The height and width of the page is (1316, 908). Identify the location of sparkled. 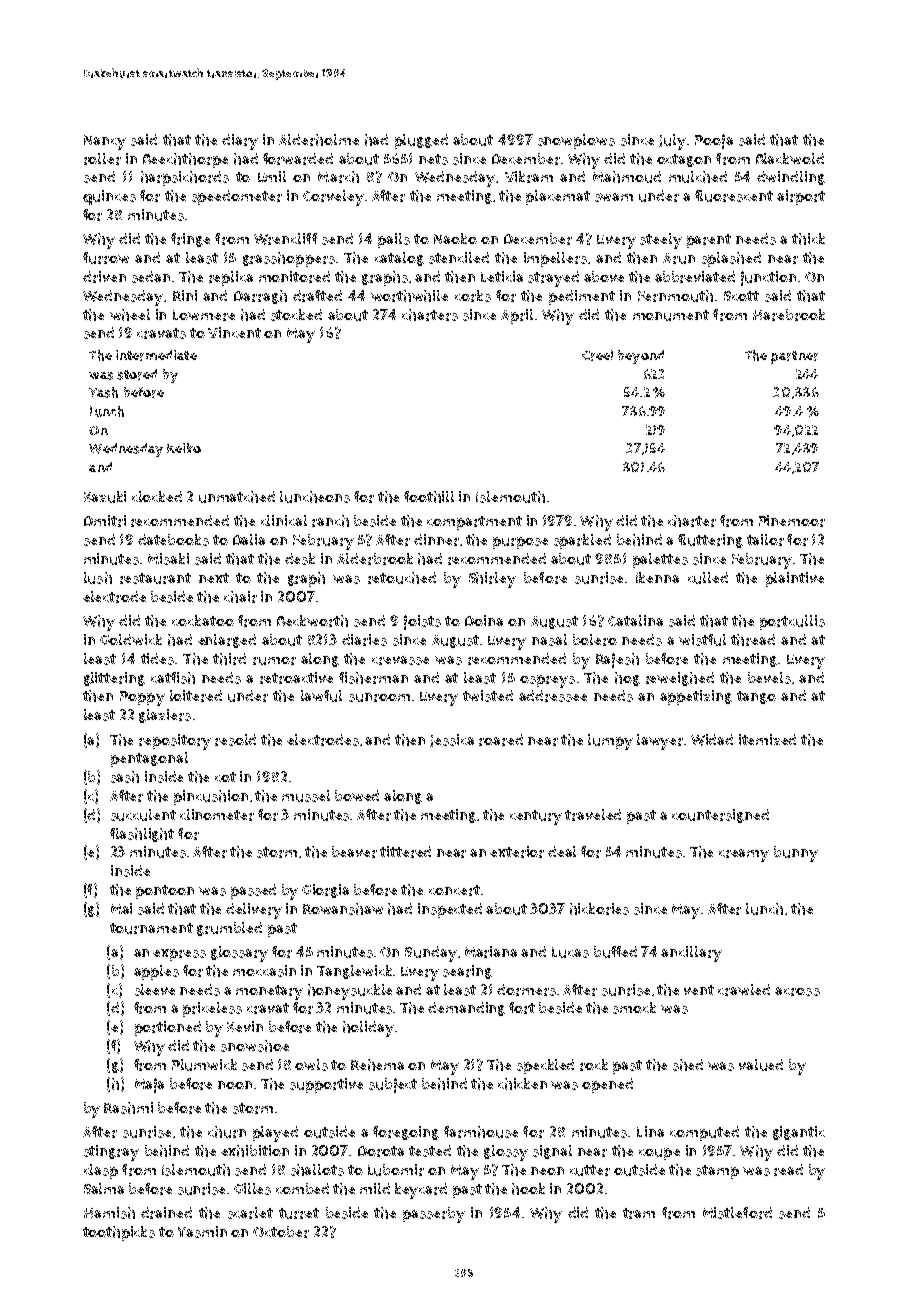
(582, 541).
